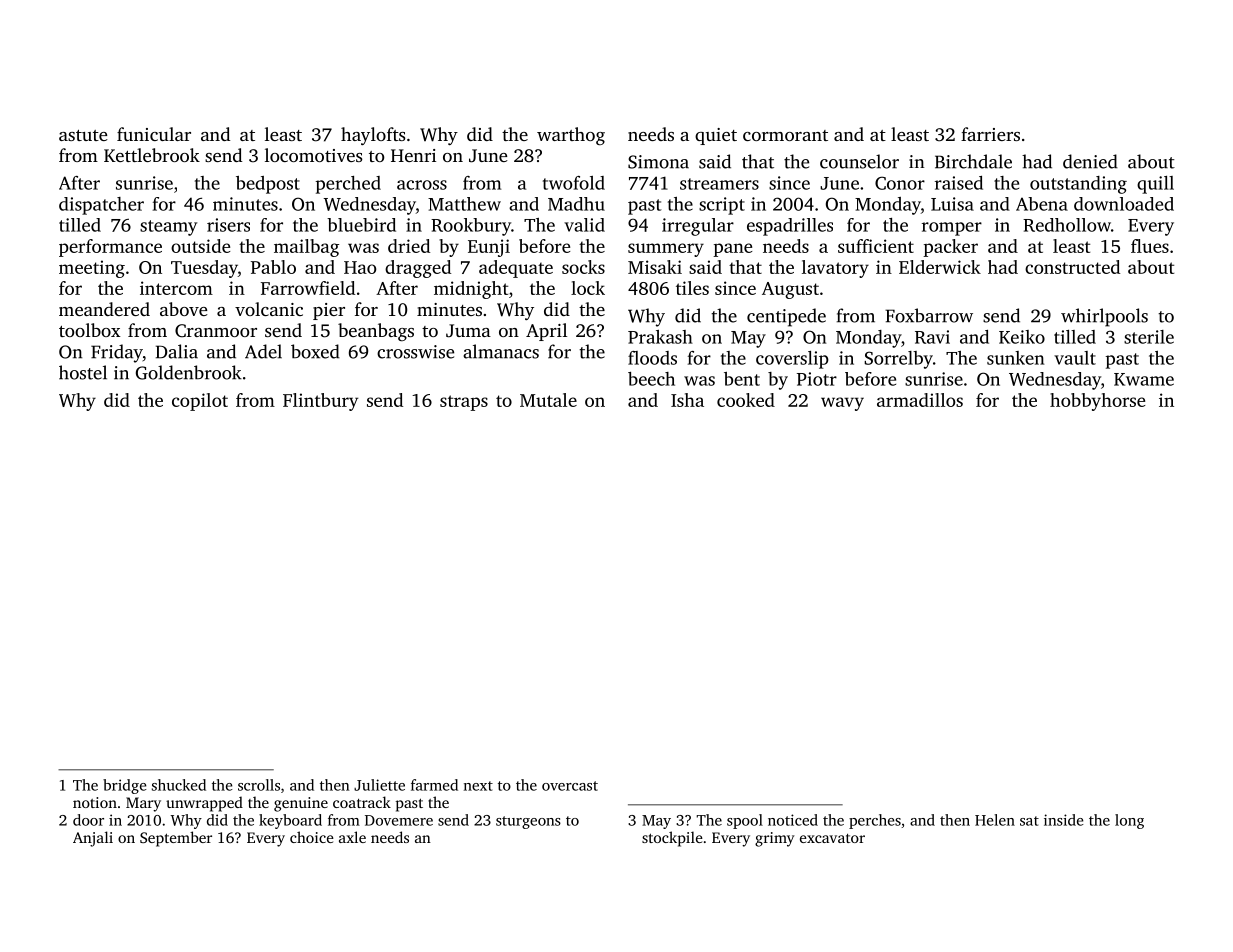  What do you see at coordinates (200, 402) in the image?
I see `copilot` at bounding box center [200, 402].
